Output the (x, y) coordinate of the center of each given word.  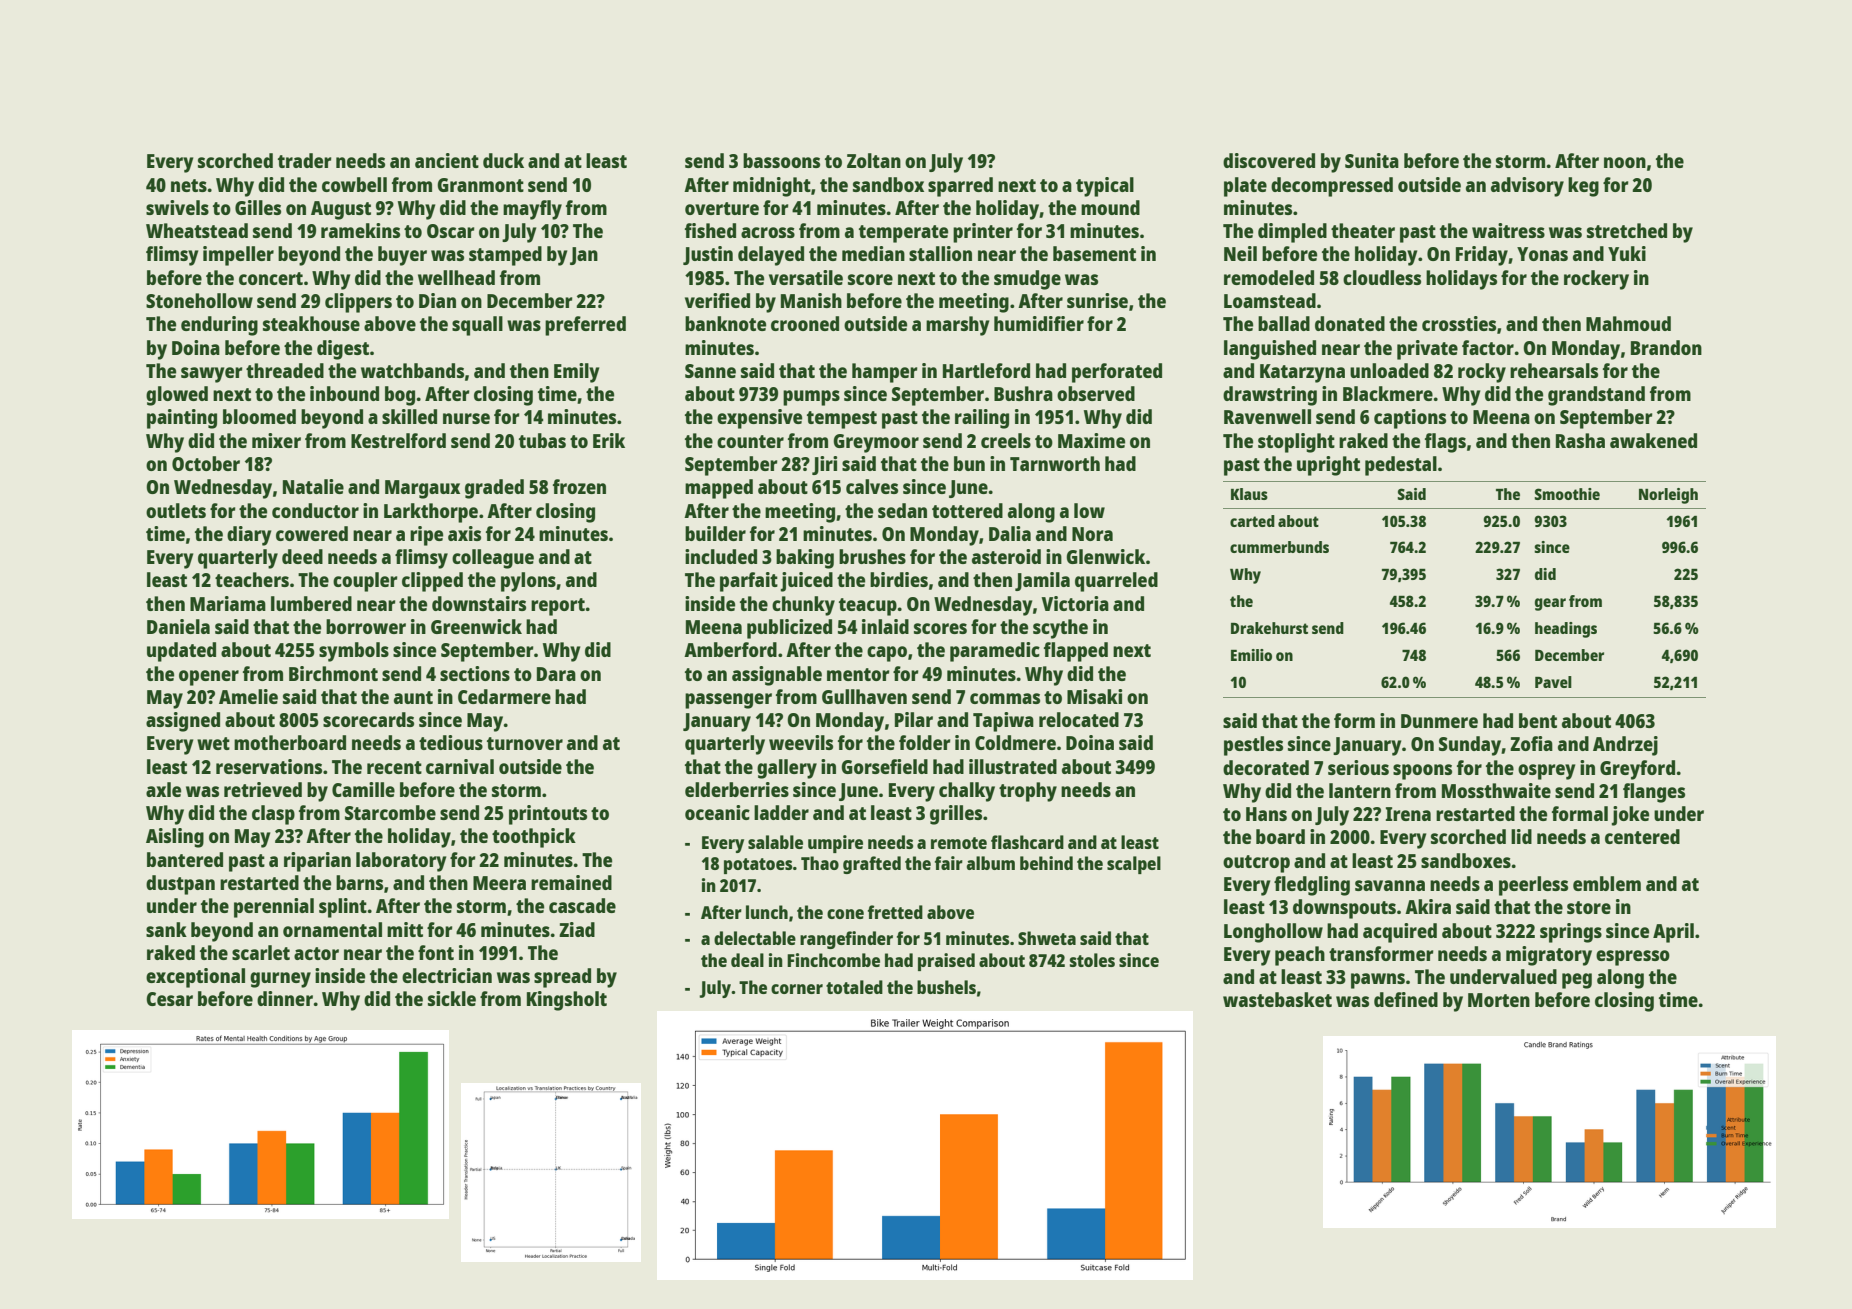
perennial (274, 908)
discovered (1269, 160)
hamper (885, 373)
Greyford (1637, 770)
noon (1625, 162)
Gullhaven (864, 696)
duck (503, 160)
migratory (1549, 956)
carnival (460, 766)
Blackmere (1388, 393)
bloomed (259, 416)
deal (747, 960)
